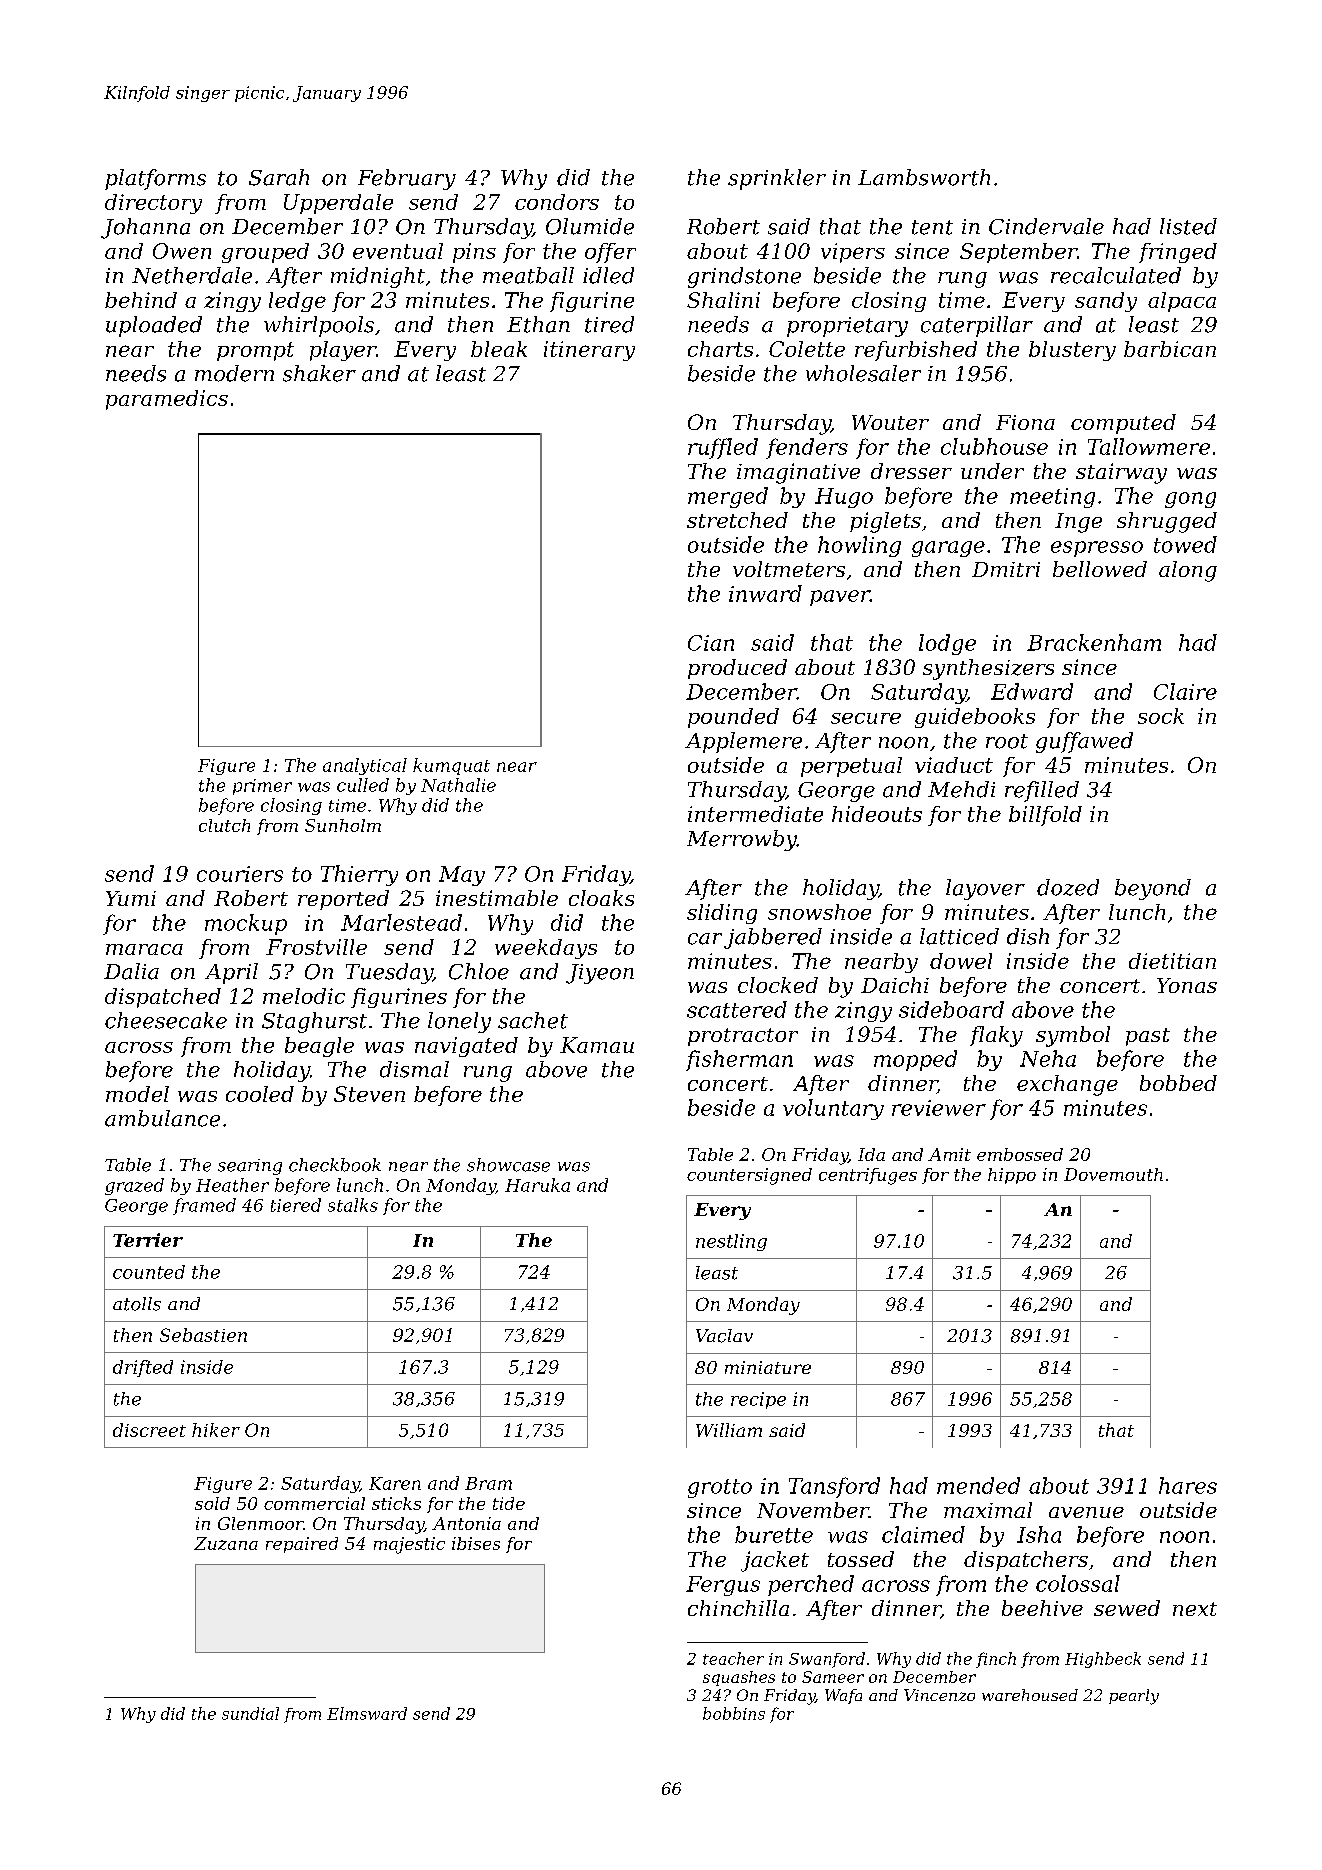  What do you see at coordinates (367, 1713) in the screenshot?
I see `Elmsward` at bounding box center [367, 1713].
